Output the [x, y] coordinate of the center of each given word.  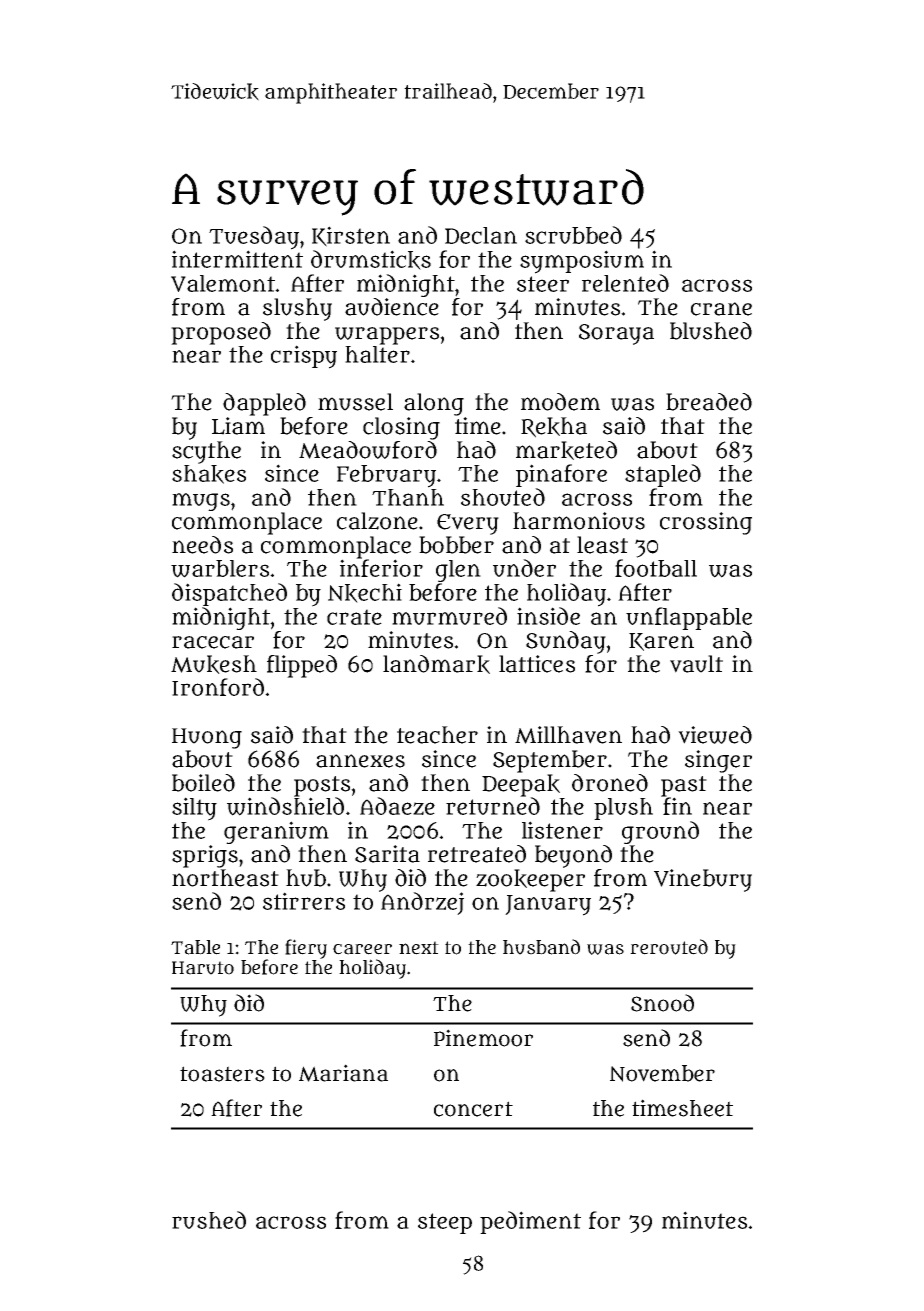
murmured [449, 616]
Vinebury [703, 880]
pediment [530, 1222]
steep [445, 1223]
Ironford [218, 687]
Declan [481, 235]
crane [721, 309]
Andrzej [422, 903]
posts [322, 786]
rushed [209, 1220]
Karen [661, 642]
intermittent [237, 259]
